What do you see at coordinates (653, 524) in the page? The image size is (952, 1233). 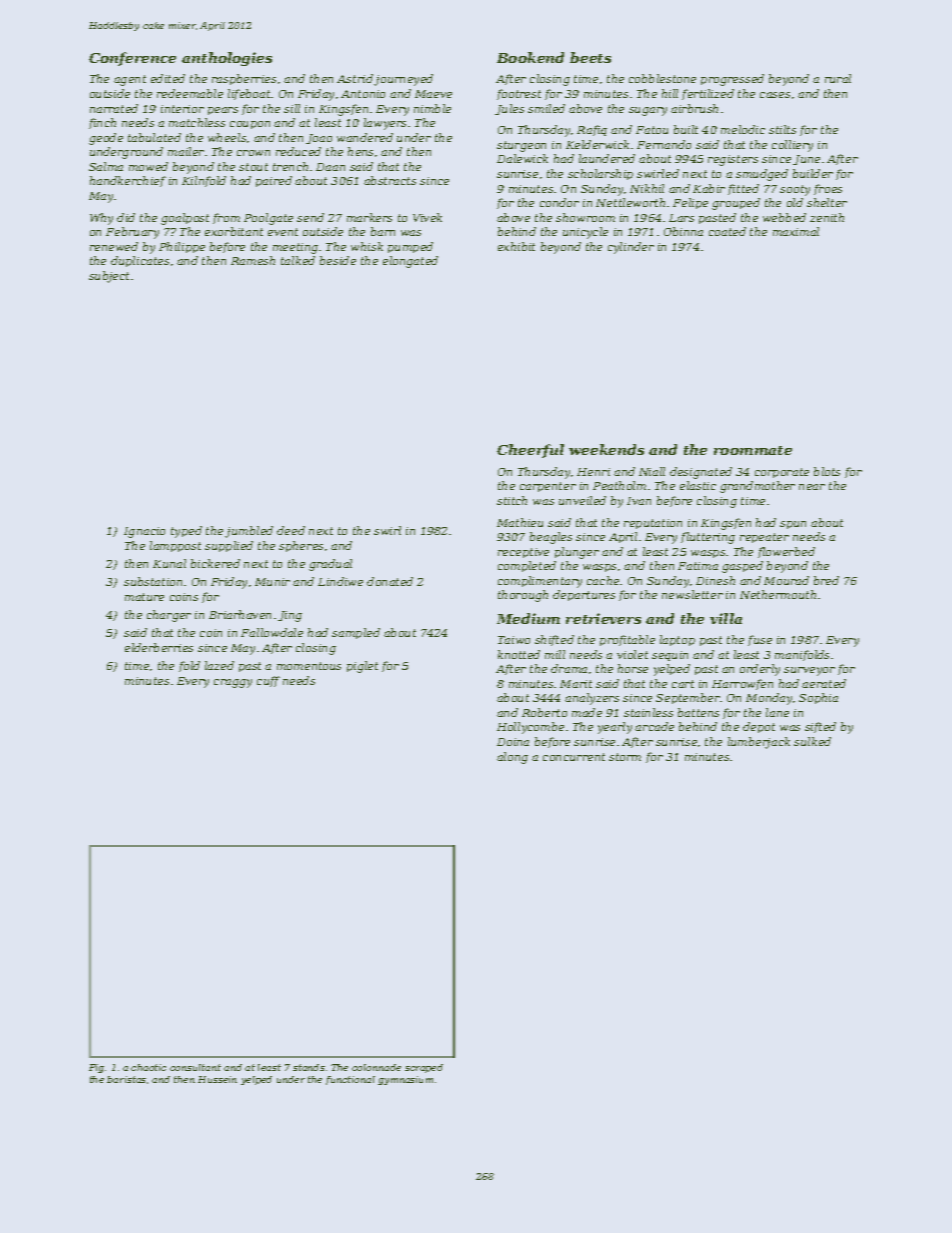 I see `reputation` at bounding box center [653, 524].
